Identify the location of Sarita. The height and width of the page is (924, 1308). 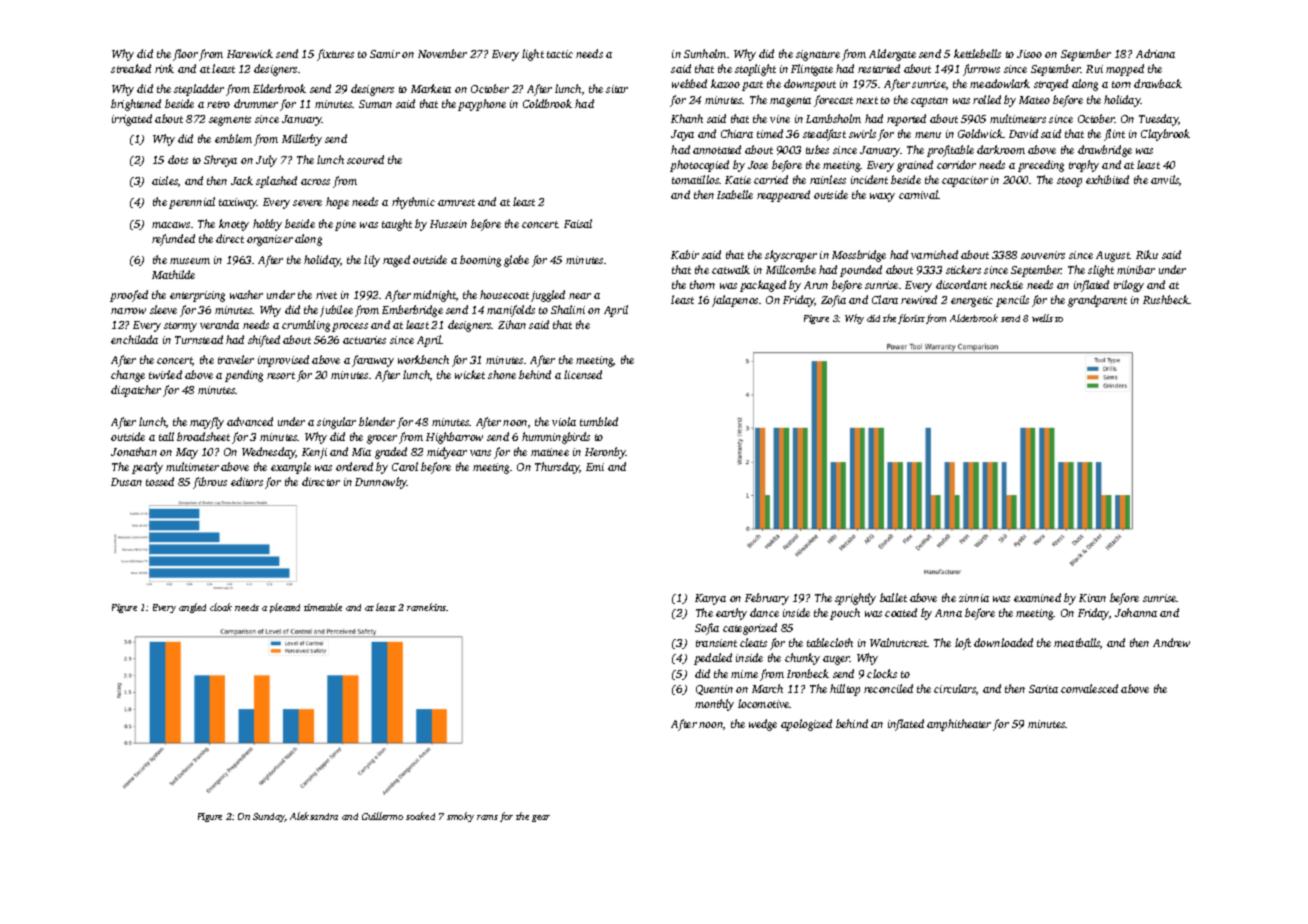
(1043, 689).
